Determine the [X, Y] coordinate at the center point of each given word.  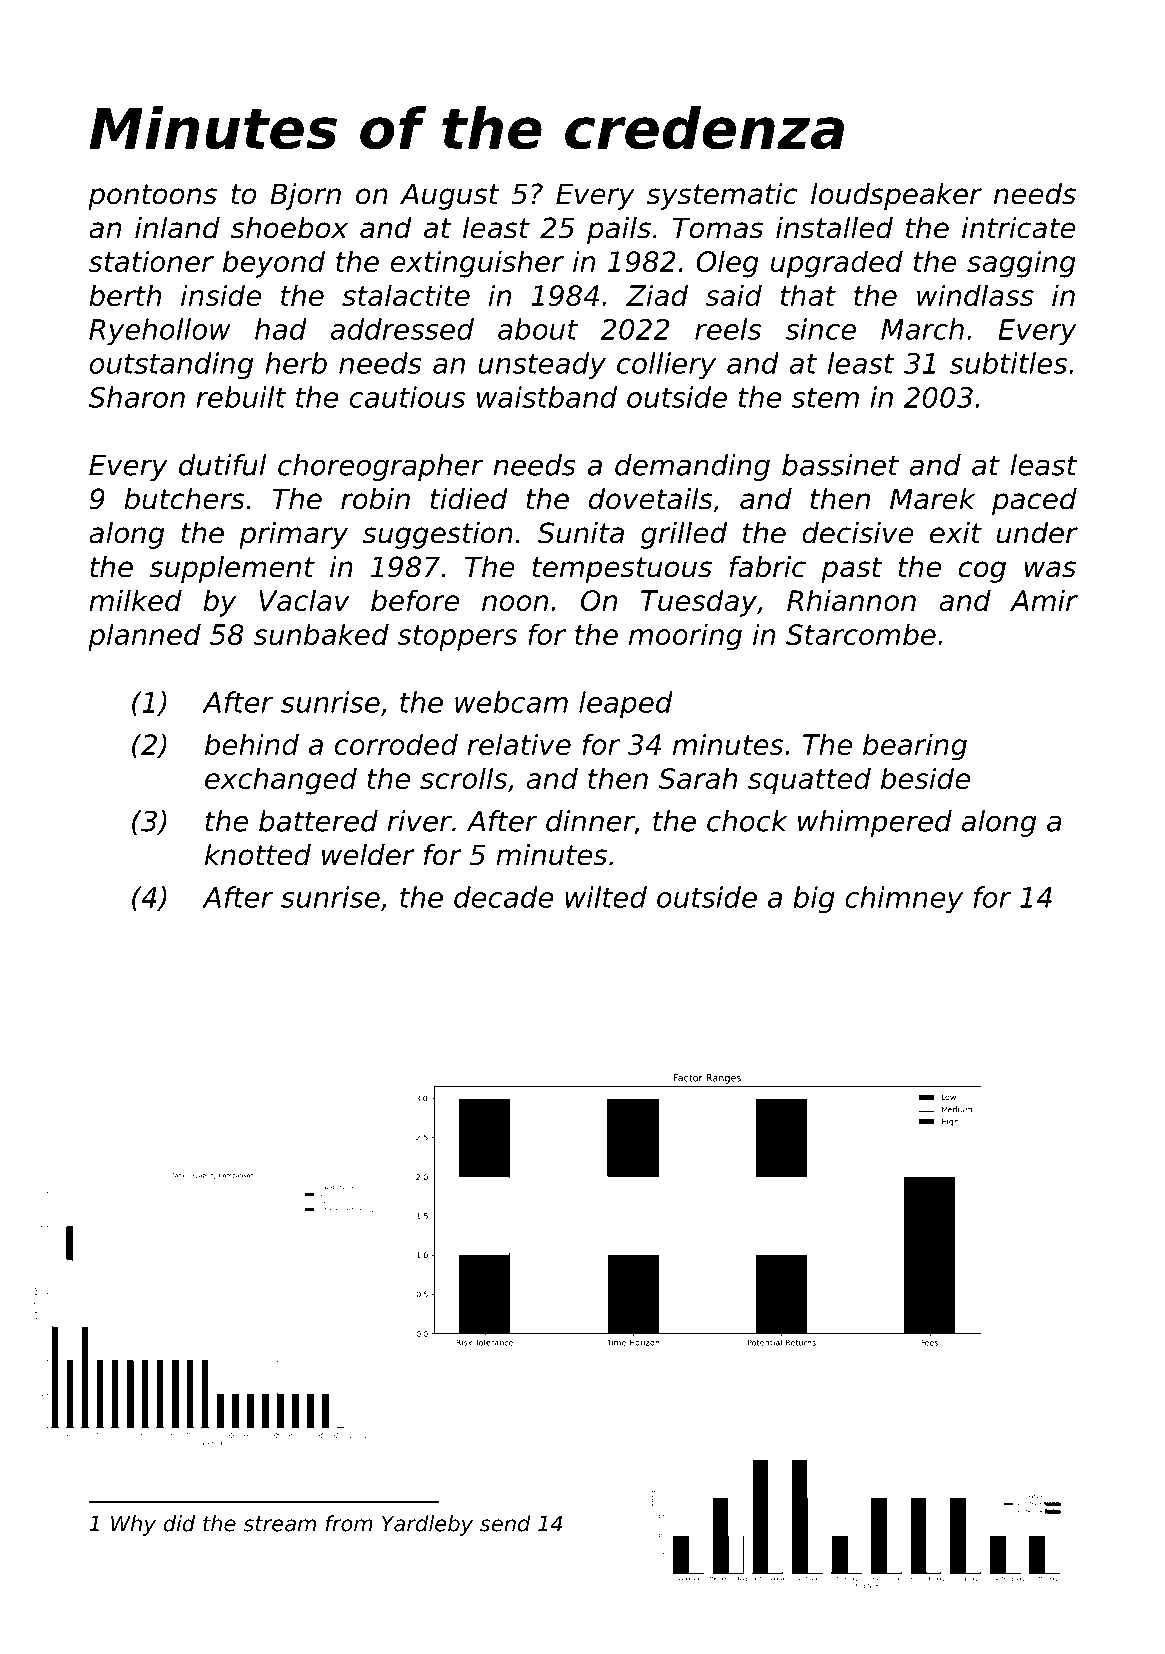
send [505, 1523]
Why [133, 1525]
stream [279, 1524]
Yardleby [427, 1525]
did [179, 1523]
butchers [184, 499]
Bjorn [305, 196]
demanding [692, 467]
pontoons [152, 197]
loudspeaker [896, 196]
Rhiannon [851, 600]
